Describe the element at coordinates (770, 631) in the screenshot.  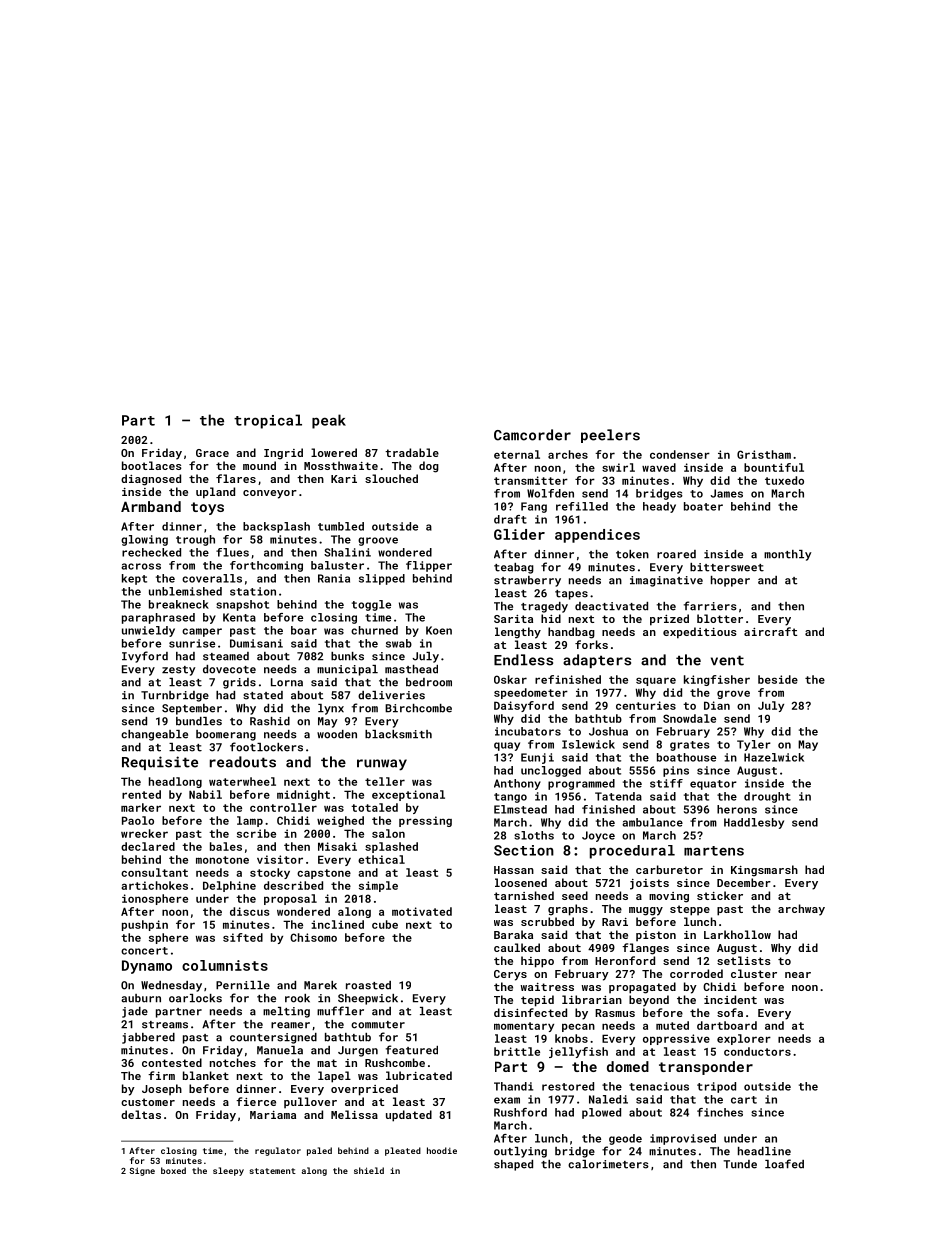
I see `aircraft` at that location.
